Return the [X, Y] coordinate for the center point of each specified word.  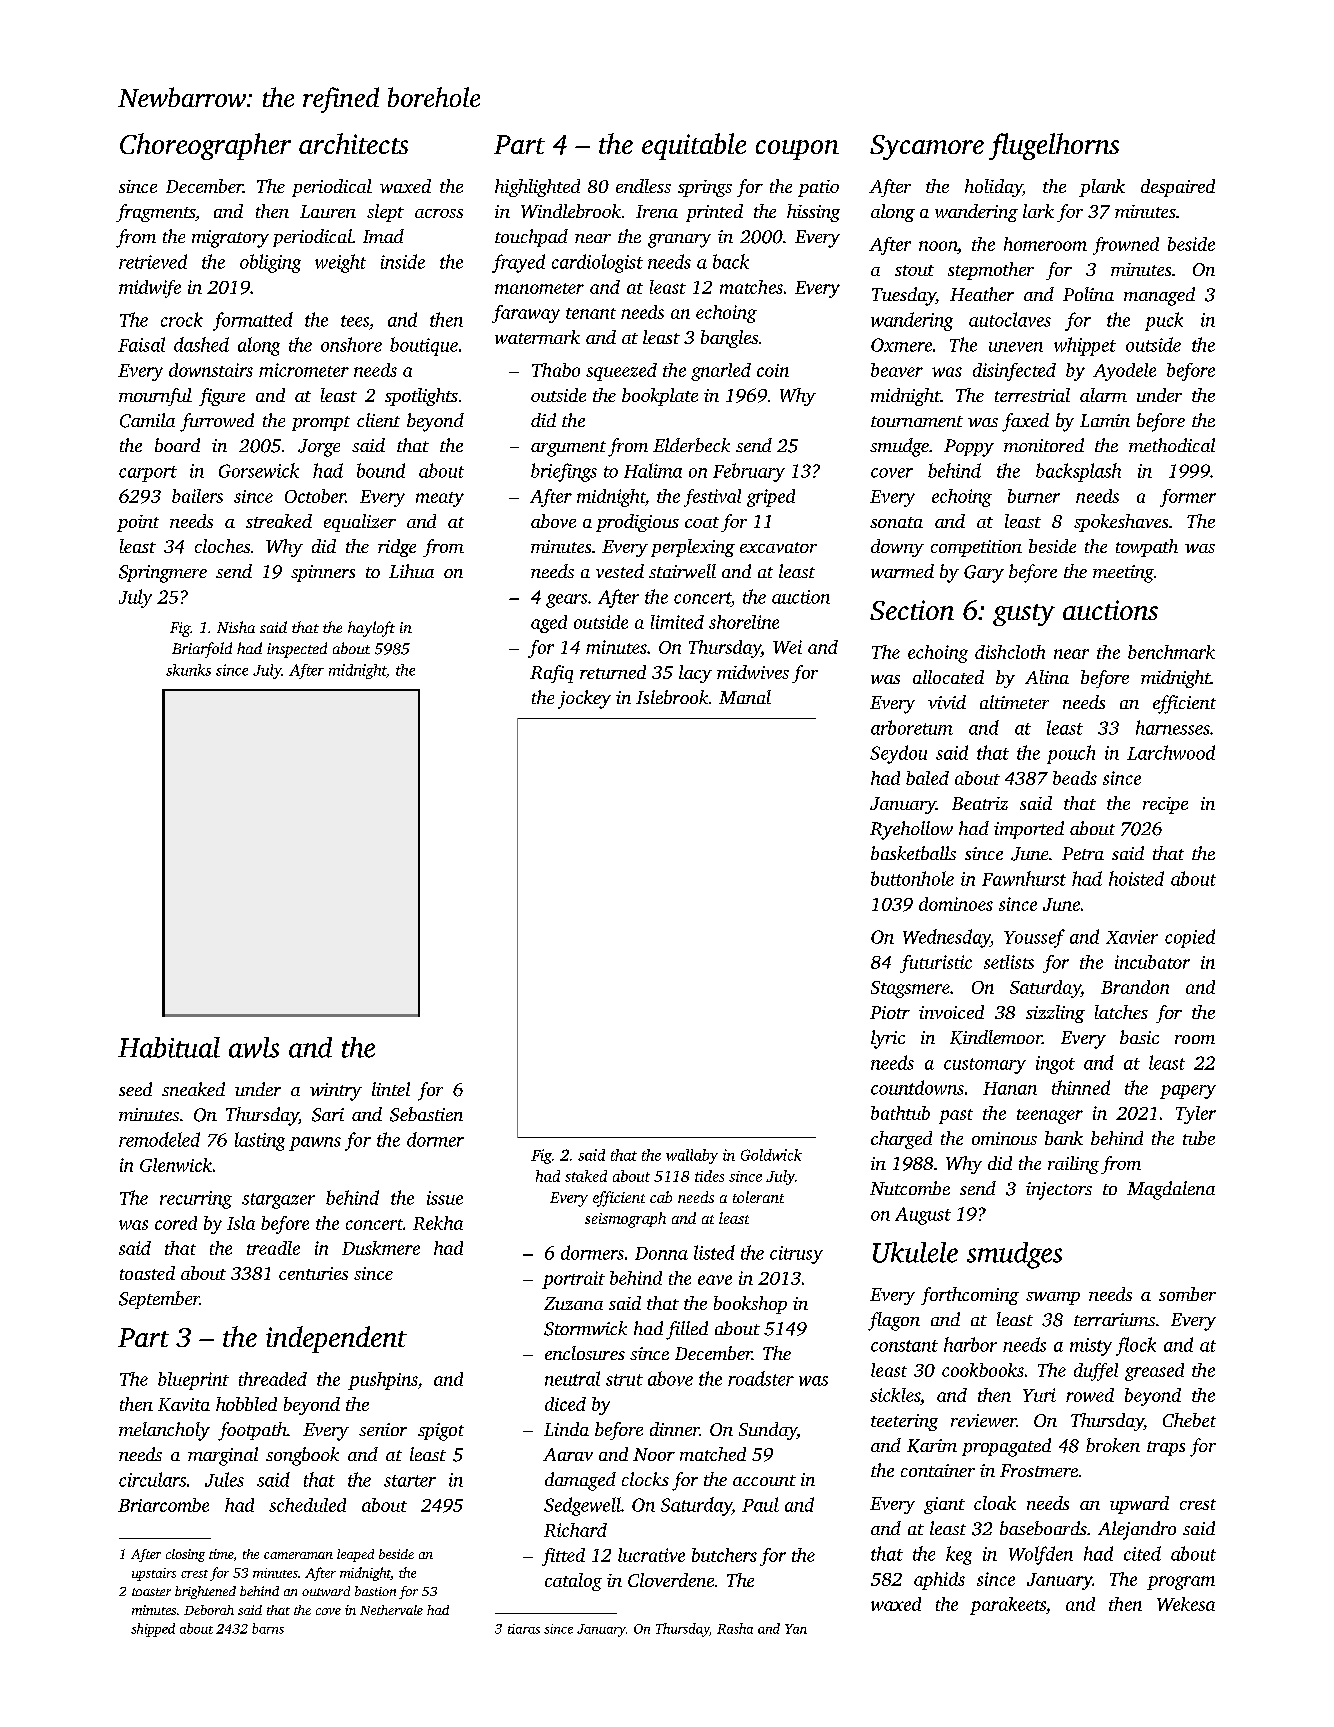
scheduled [307, 1505]
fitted [563, 1557]
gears [566, 601]
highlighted [537, 188]
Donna [661, 1253]
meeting [1123, 574]
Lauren [328, 211]
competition [976, 548]
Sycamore [927, 147]
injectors [1059, 1191]
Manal [745, 697]
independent [336, 1339]
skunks [188, 670]
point [138, 523]
